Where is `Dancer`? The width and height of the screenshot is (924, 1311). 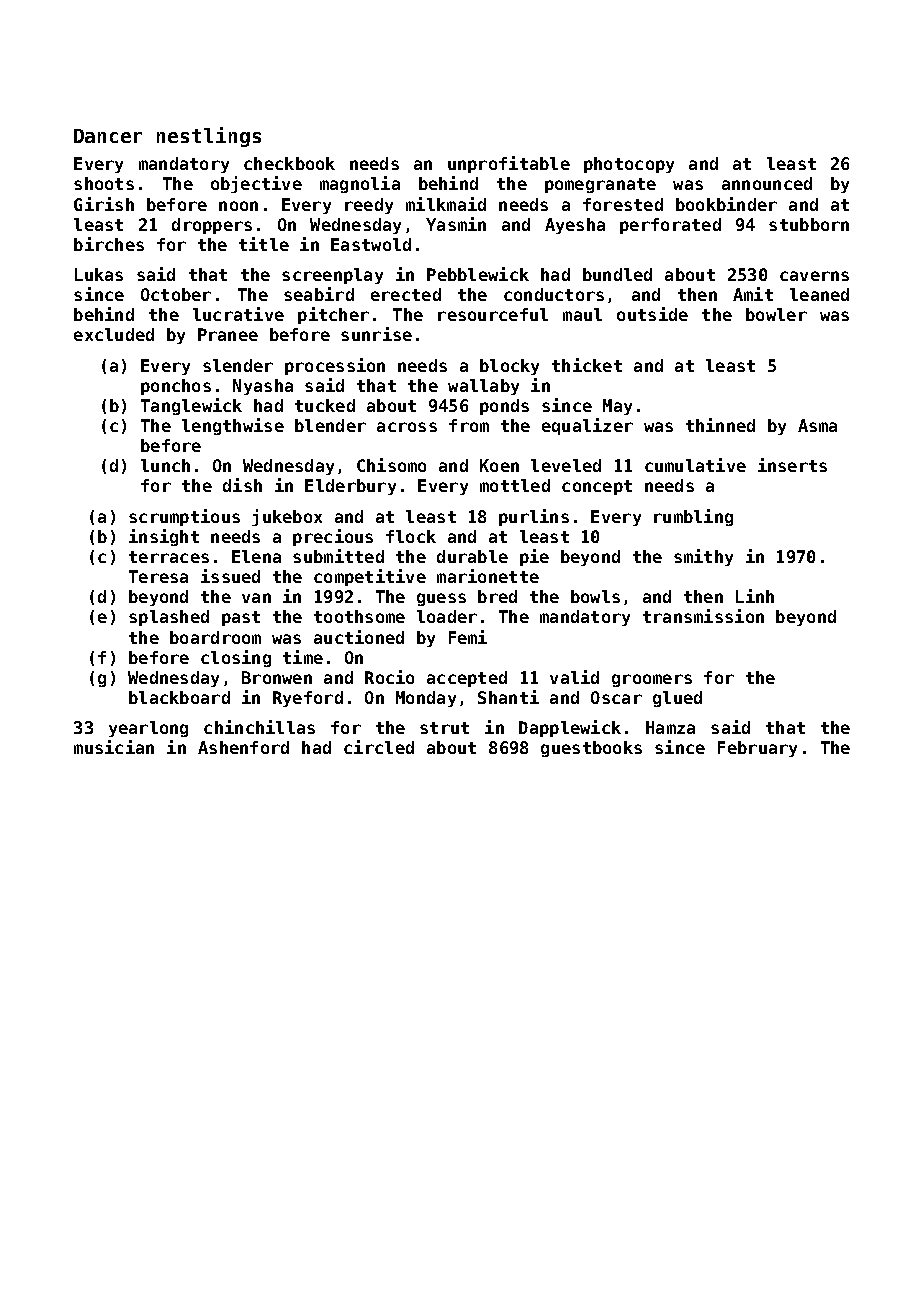
Dancer is located at coordinates (108, 136).
